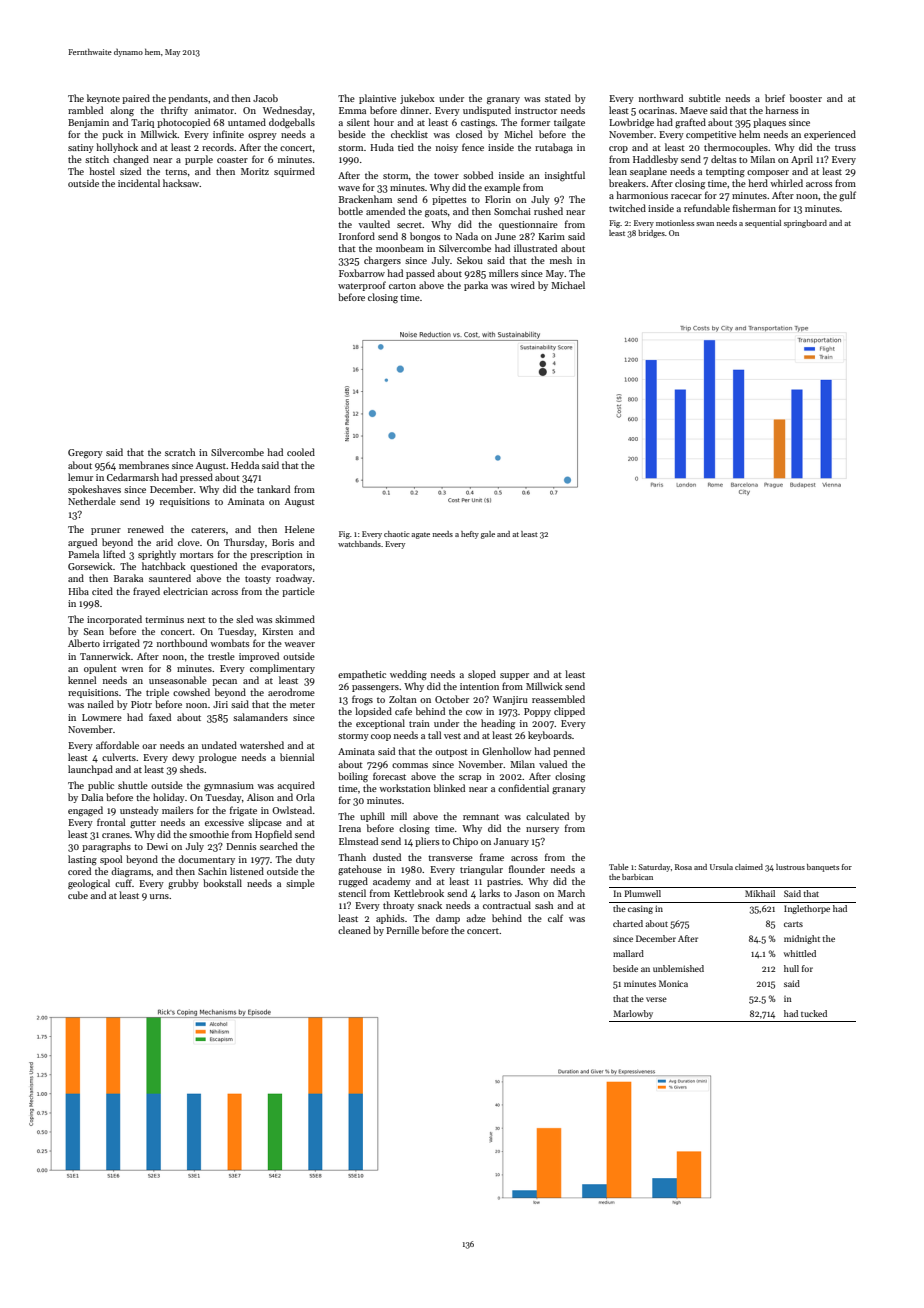 The image size is (924, 1308). What do you see at coordinates (362, 273) in the image?
I see `Foxbarrow` at bounding box center [362, 273].
